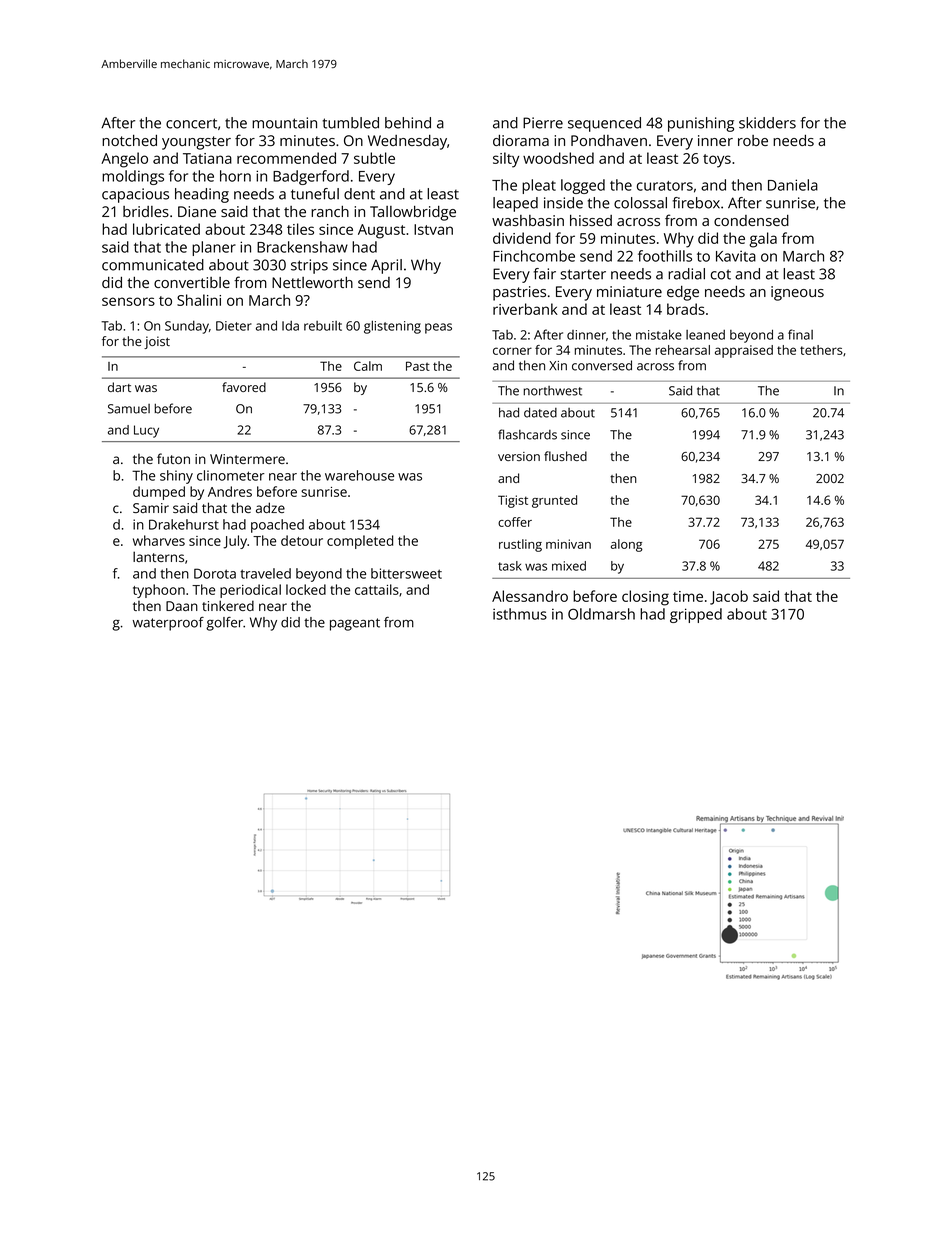  What do you see at coordinates (191, 123) in the document?
I see `concert` at bounding box center [191, 123].
